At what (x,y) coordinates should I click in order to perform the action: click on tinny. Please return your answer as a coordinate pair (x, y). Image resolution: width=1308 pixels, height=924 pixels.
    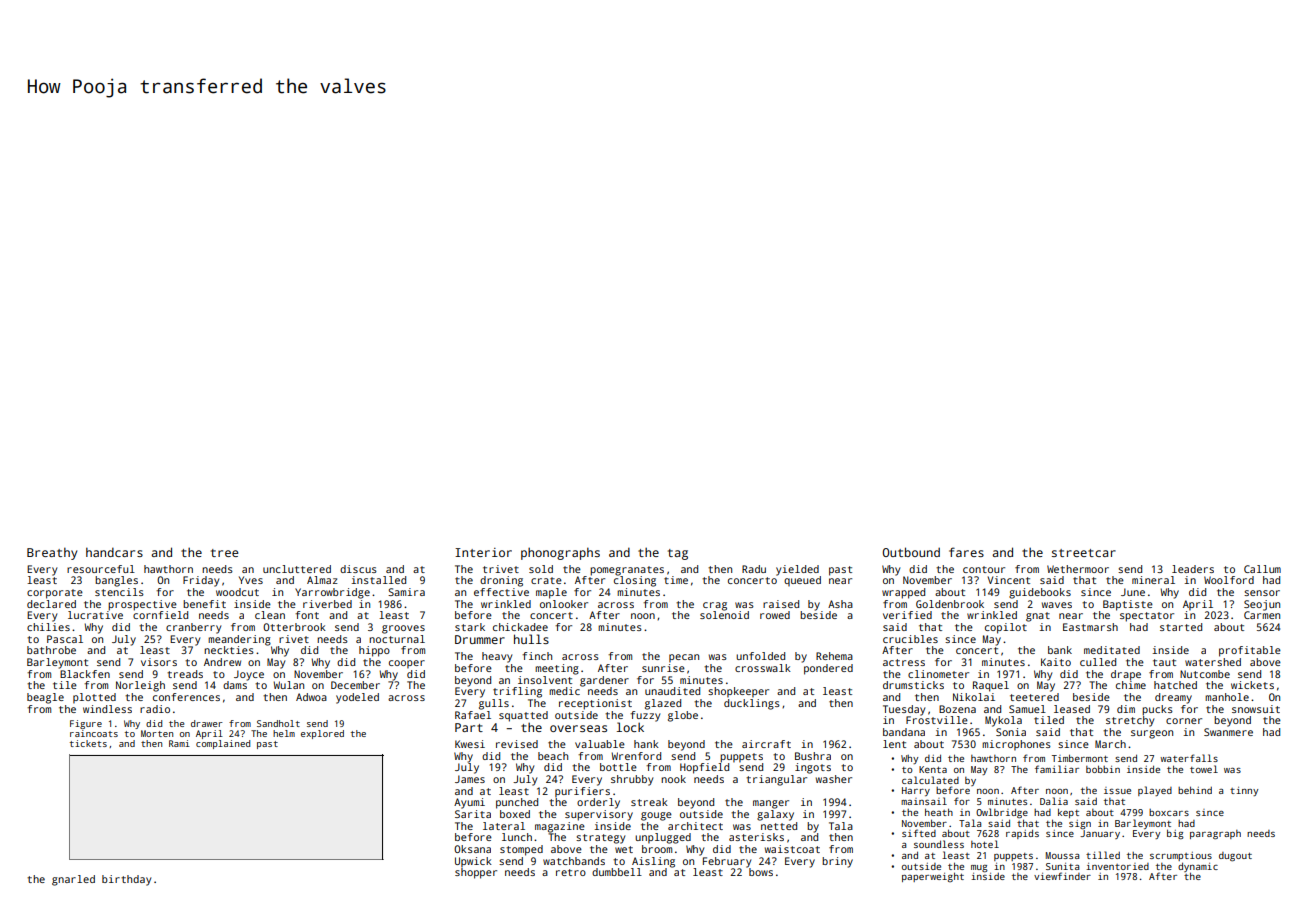
    Looking at the image, I should click on (1244, 791).
